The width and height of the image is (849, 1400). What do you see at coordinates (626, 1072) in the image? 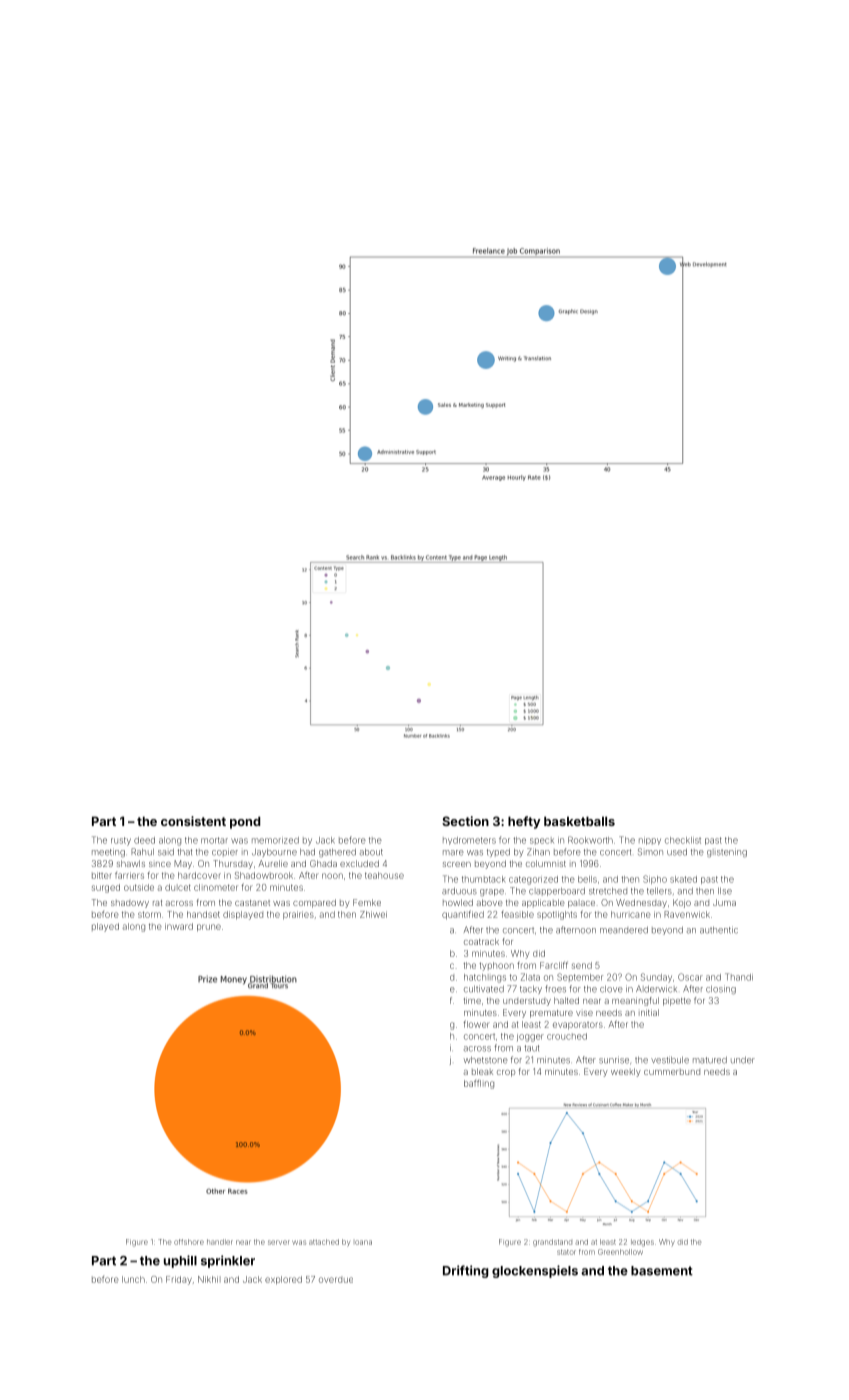
I see `weekly` at bounding box center [626, 1072].
